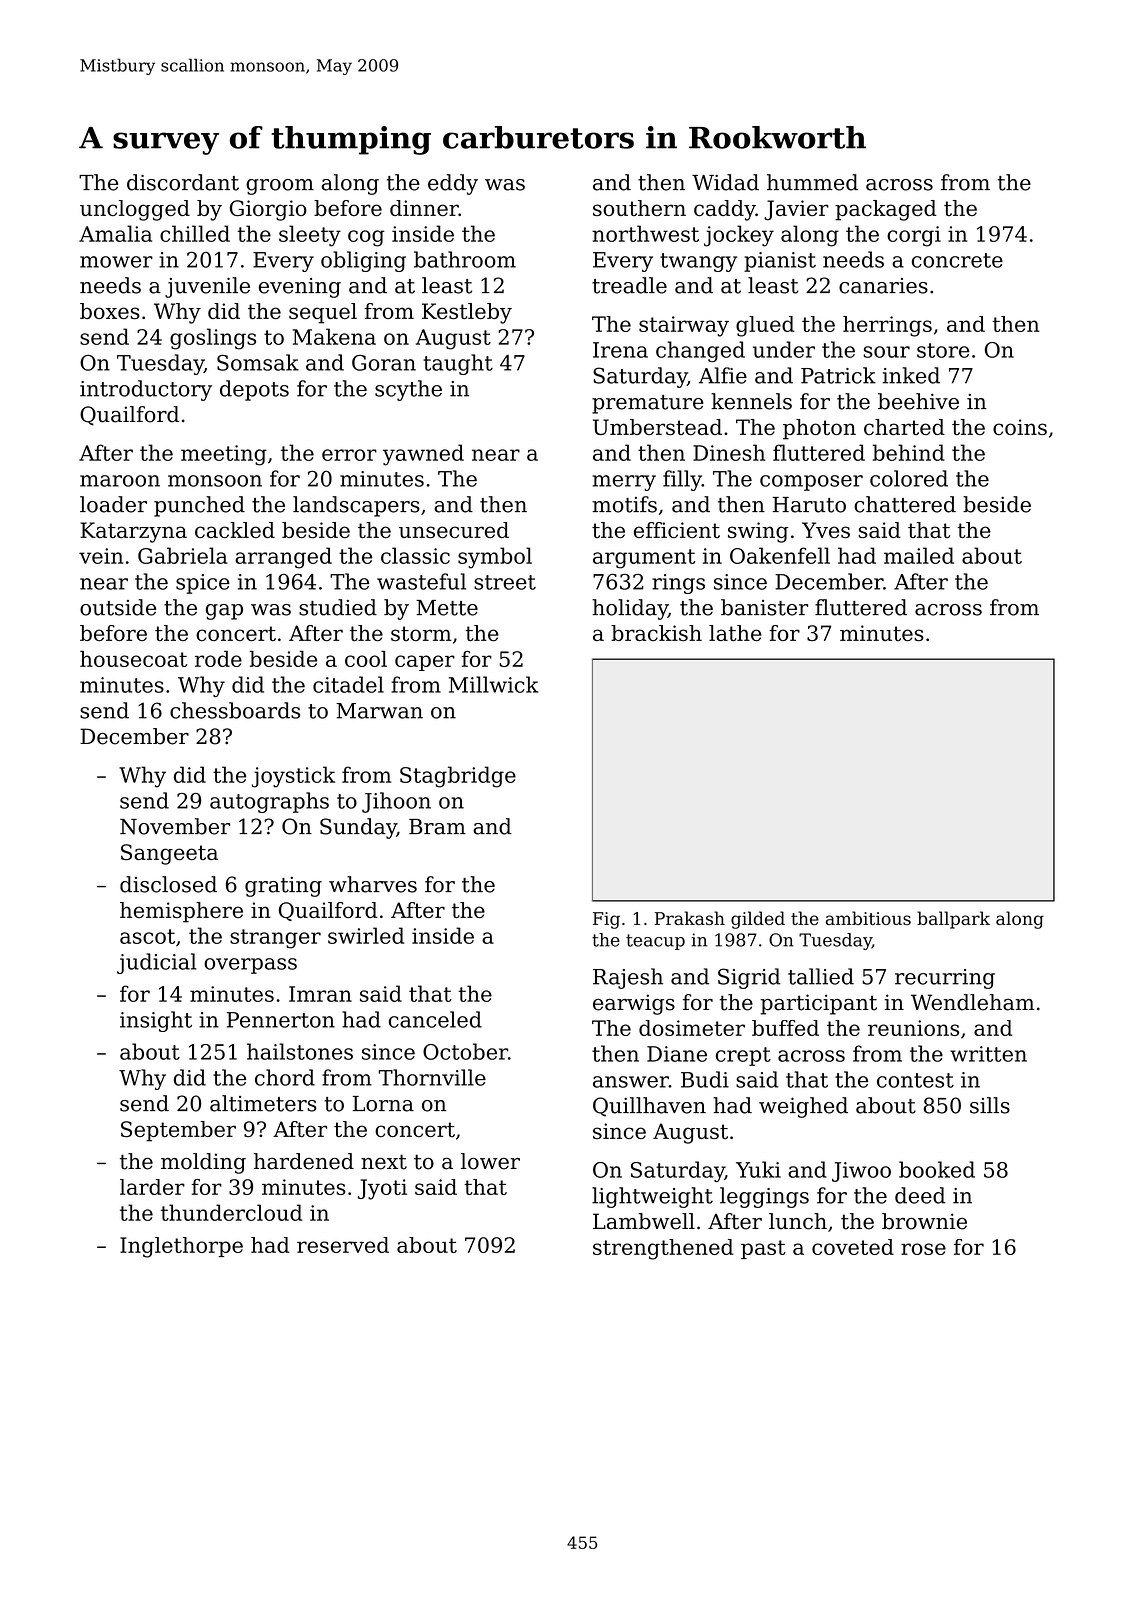 The height and width of the screenshot is (1603, 1134). Describe the element at coordinates (988, 1054) in the screenshot. I see `written` at that location.
